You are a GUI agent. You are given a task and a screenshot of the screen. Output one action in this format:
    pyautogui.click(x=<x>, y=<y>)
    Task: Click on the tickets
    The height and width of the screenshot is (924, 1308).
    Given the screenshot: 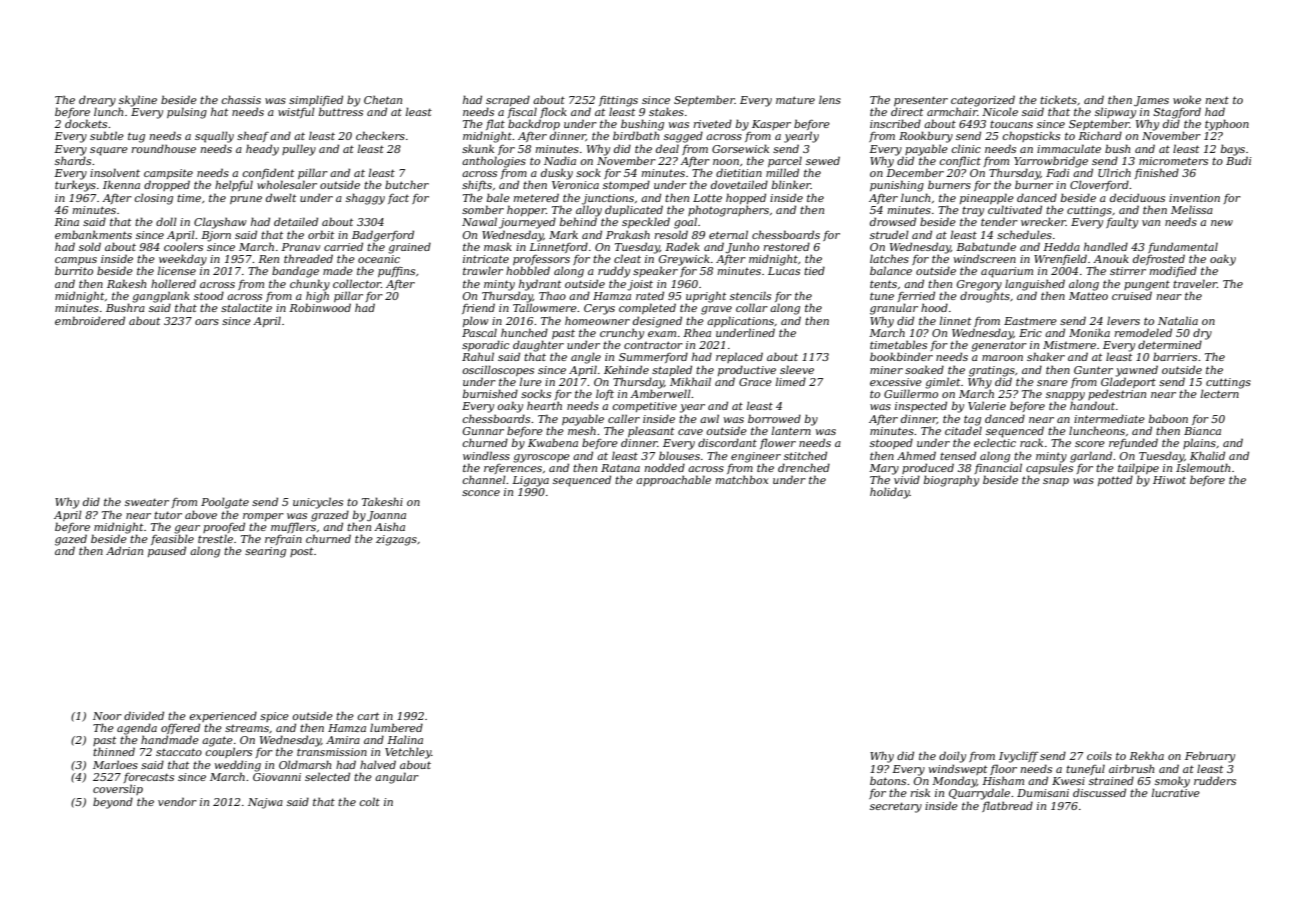 What is the action you would take?
    pyautogui.click(x=1058, y=100)
